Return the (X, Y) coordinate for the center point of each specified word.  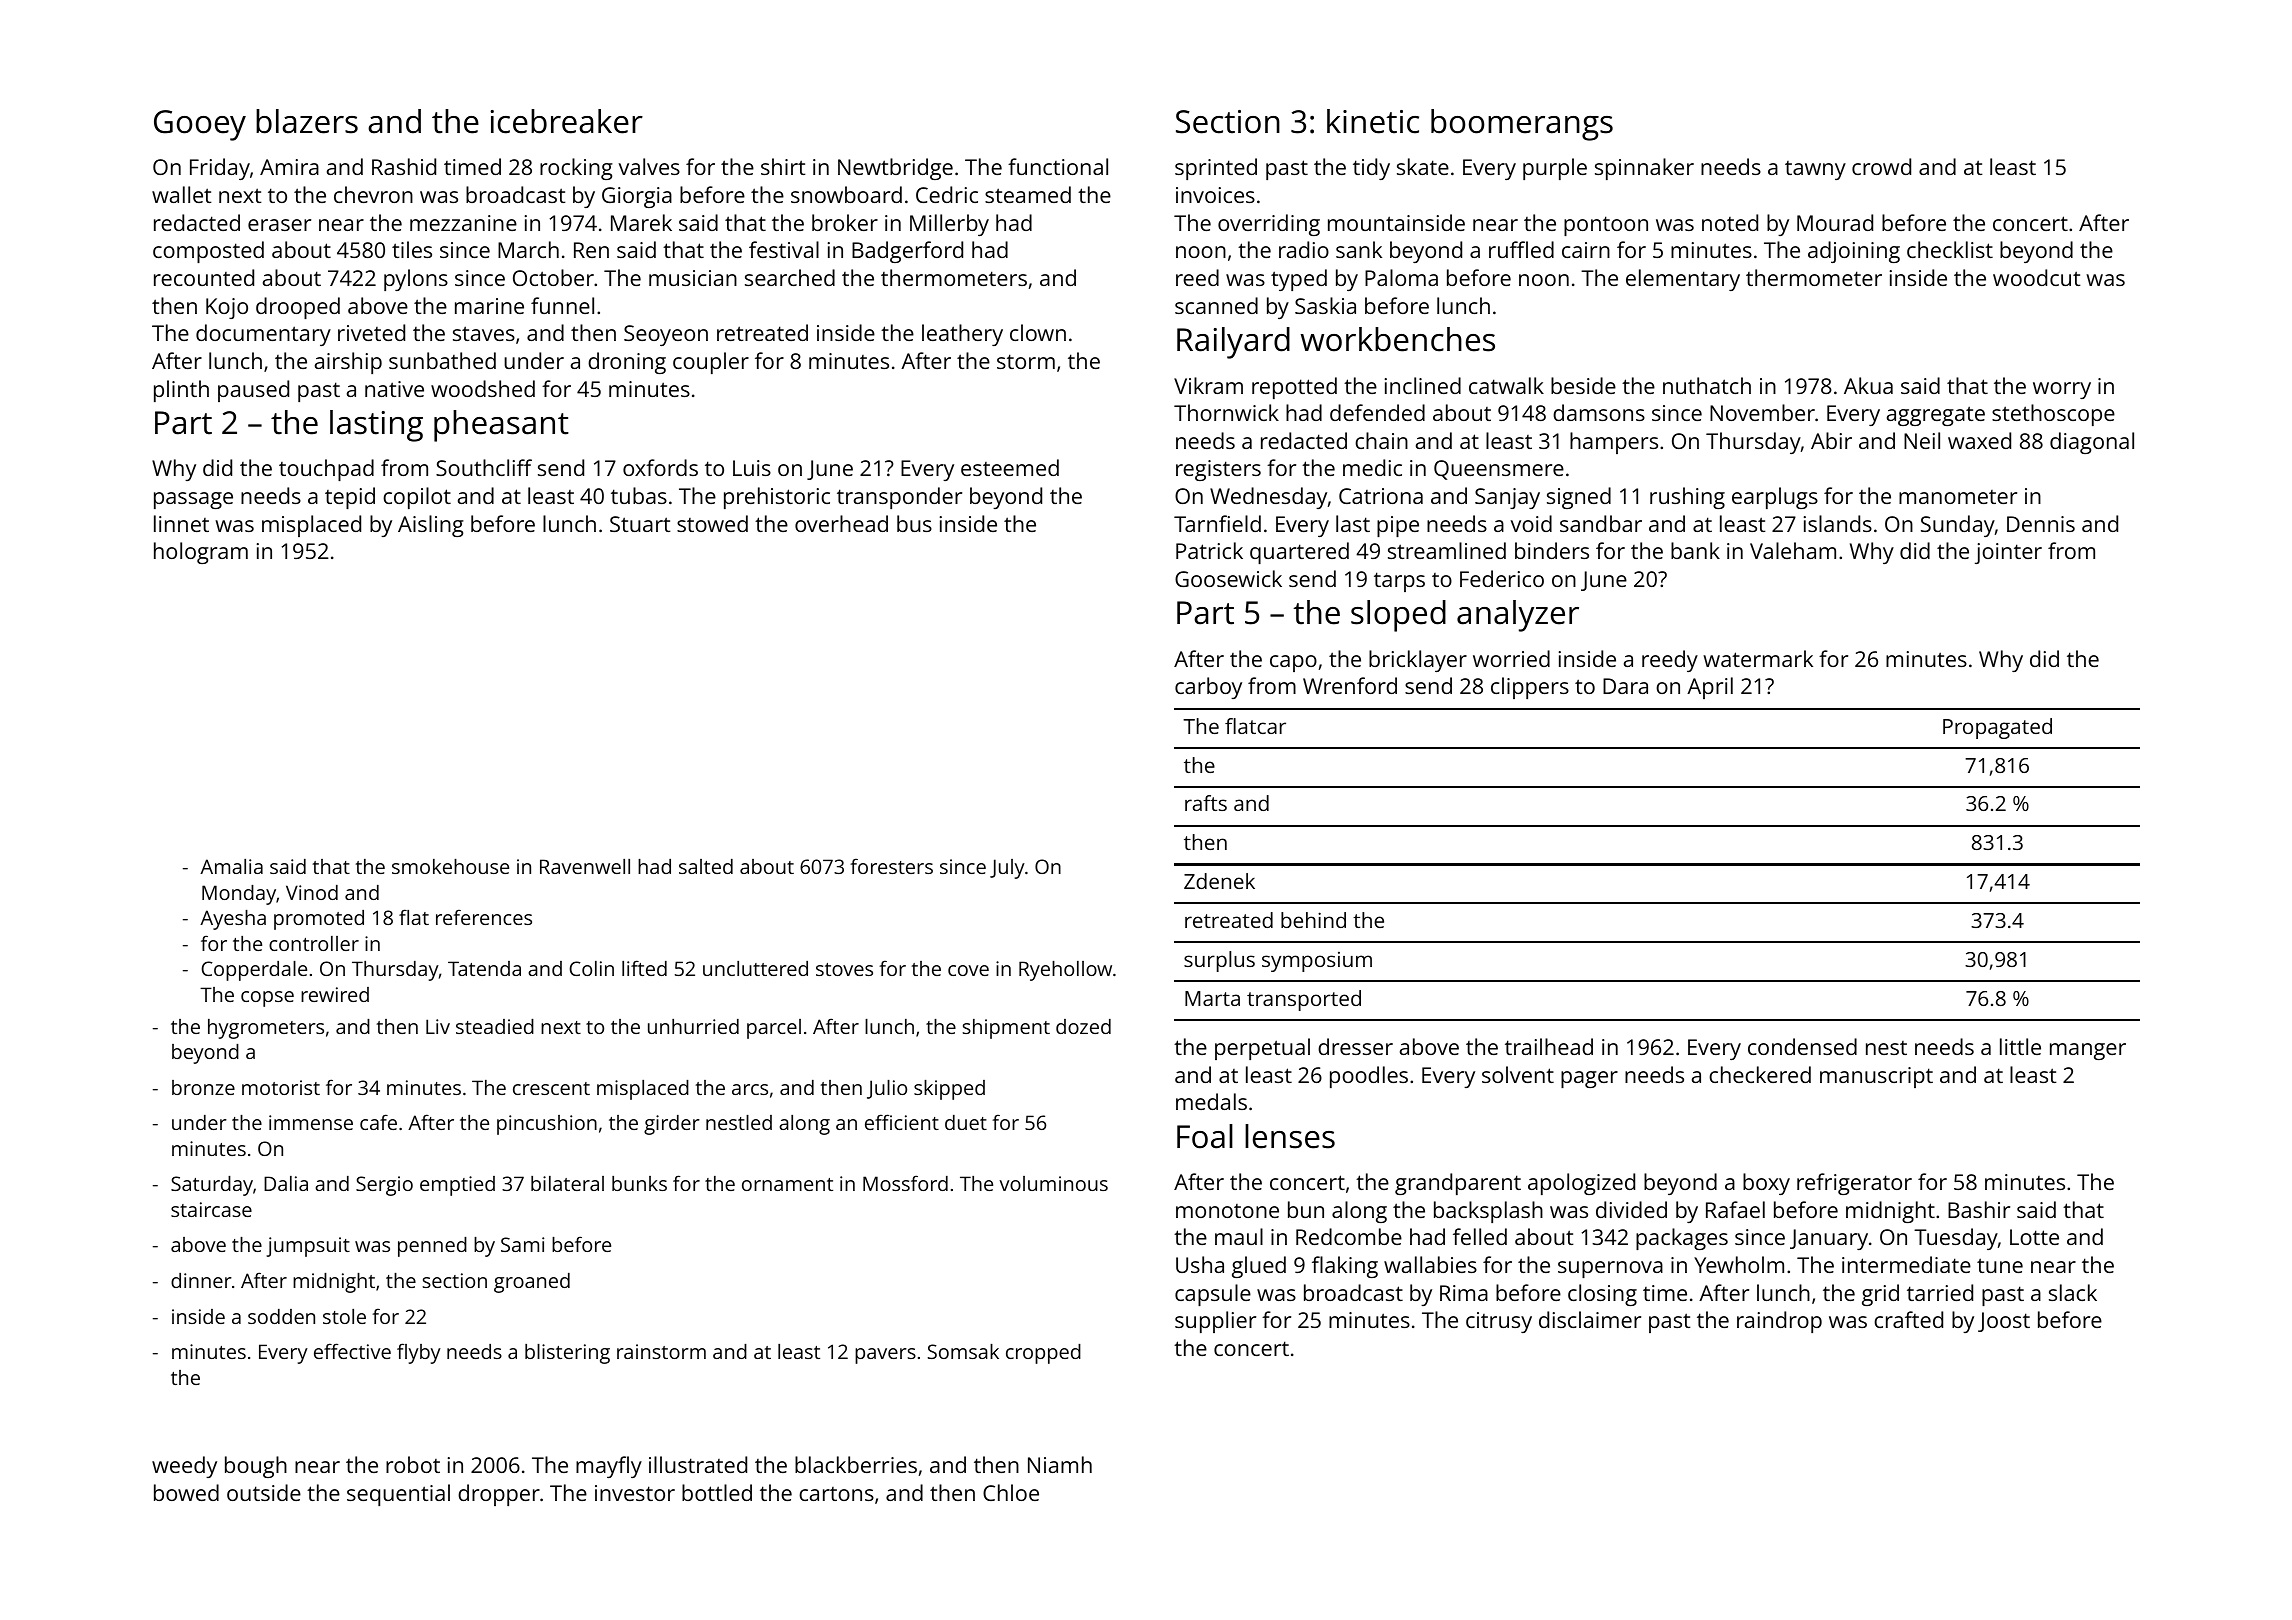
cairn (1586, 250)
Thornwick (1226, 412)
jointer (2008, 553)
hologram (201, 553)
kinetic (1373, 121)
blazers (307, 121)
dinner (201, 1280)
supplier (1215, 1322)
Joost (2004, 1322)
